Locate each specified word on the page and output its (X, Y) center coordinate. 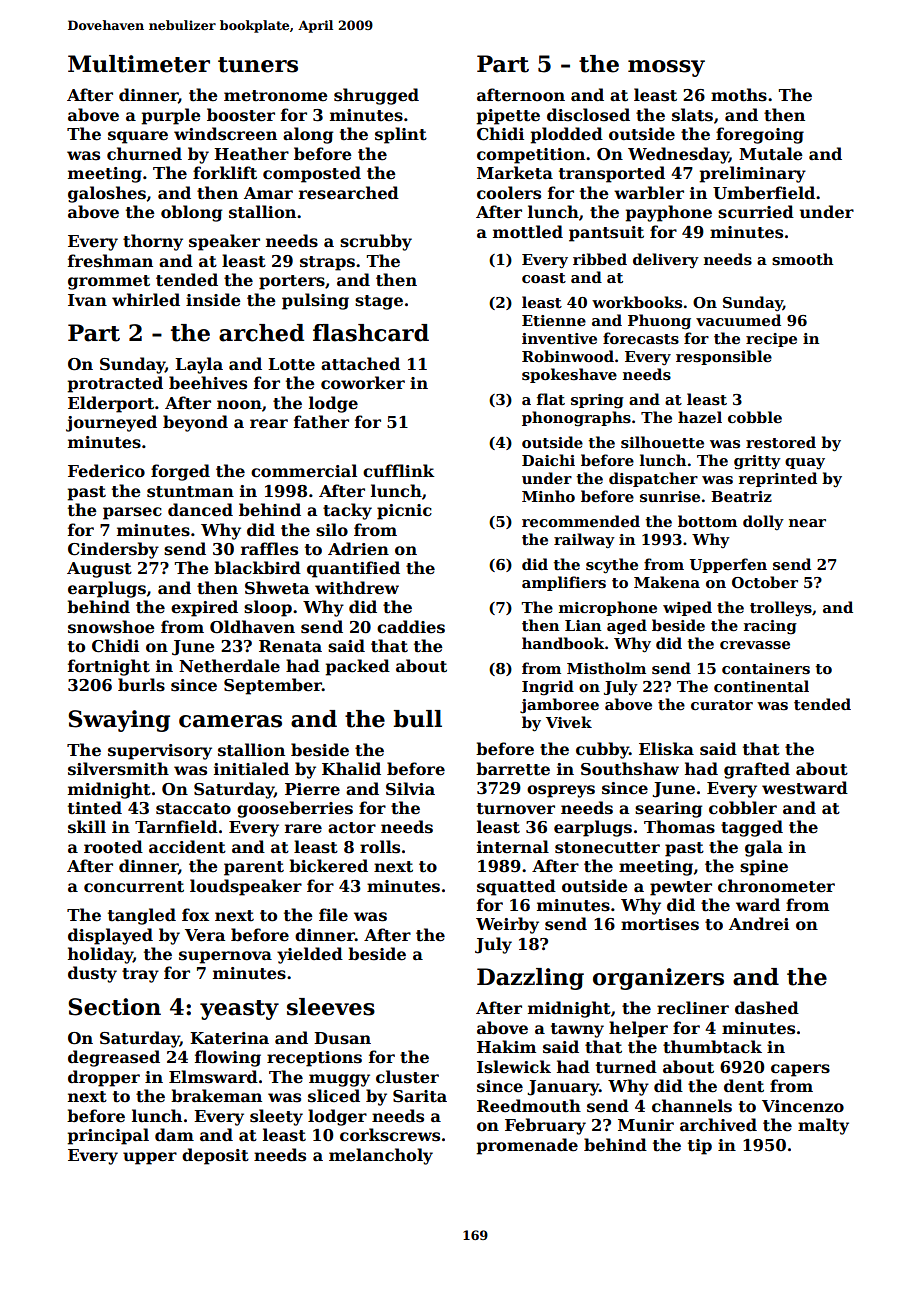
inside (213, 300)
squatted (516, 887)
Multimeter (139, 64)
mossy (666, 68)
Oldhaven (252, 627)
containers (766, 668)
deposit (215, 1156)
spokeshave (569, 375)
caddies (411, 627)
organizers (658, 979)
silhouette (662, 442)
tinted (95, 808)
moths (739, 95)
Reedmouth (529, 1106)
